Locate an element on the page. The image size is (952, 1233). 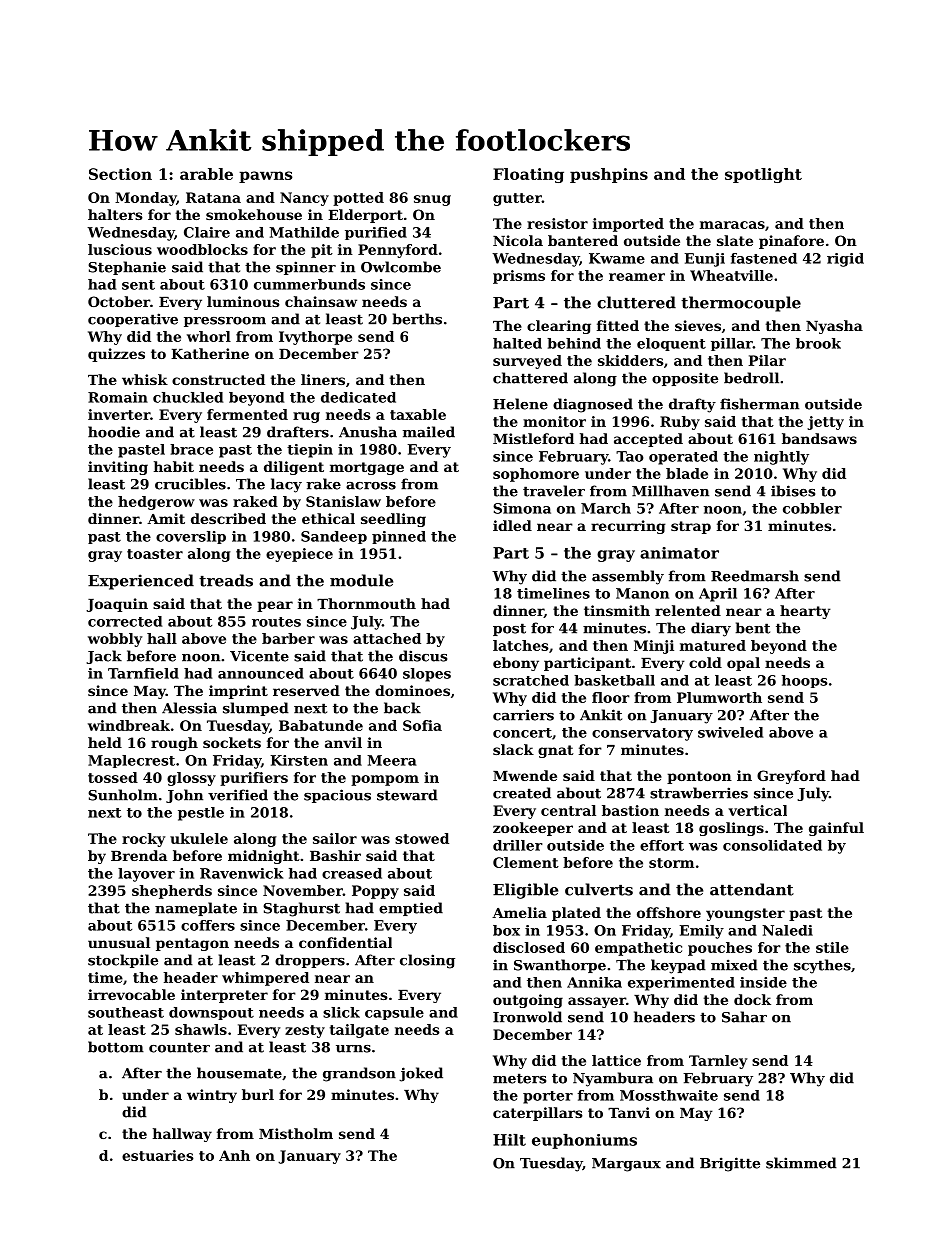
pentagon is located at coordinates (192, 944).
